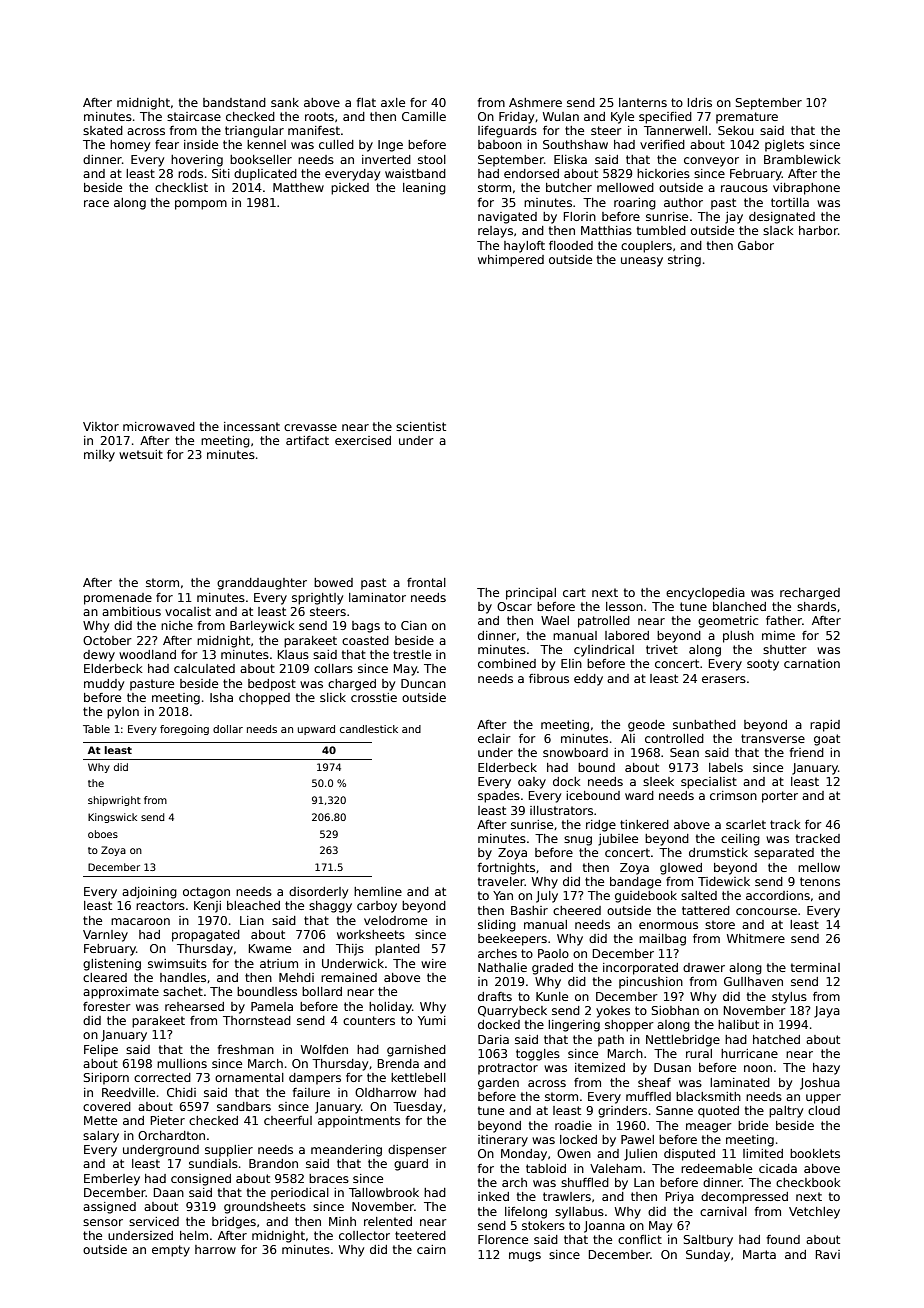 The width and height of the screenshot is (924, 1308). I want to click on Brandon, so click(273, 1163).
